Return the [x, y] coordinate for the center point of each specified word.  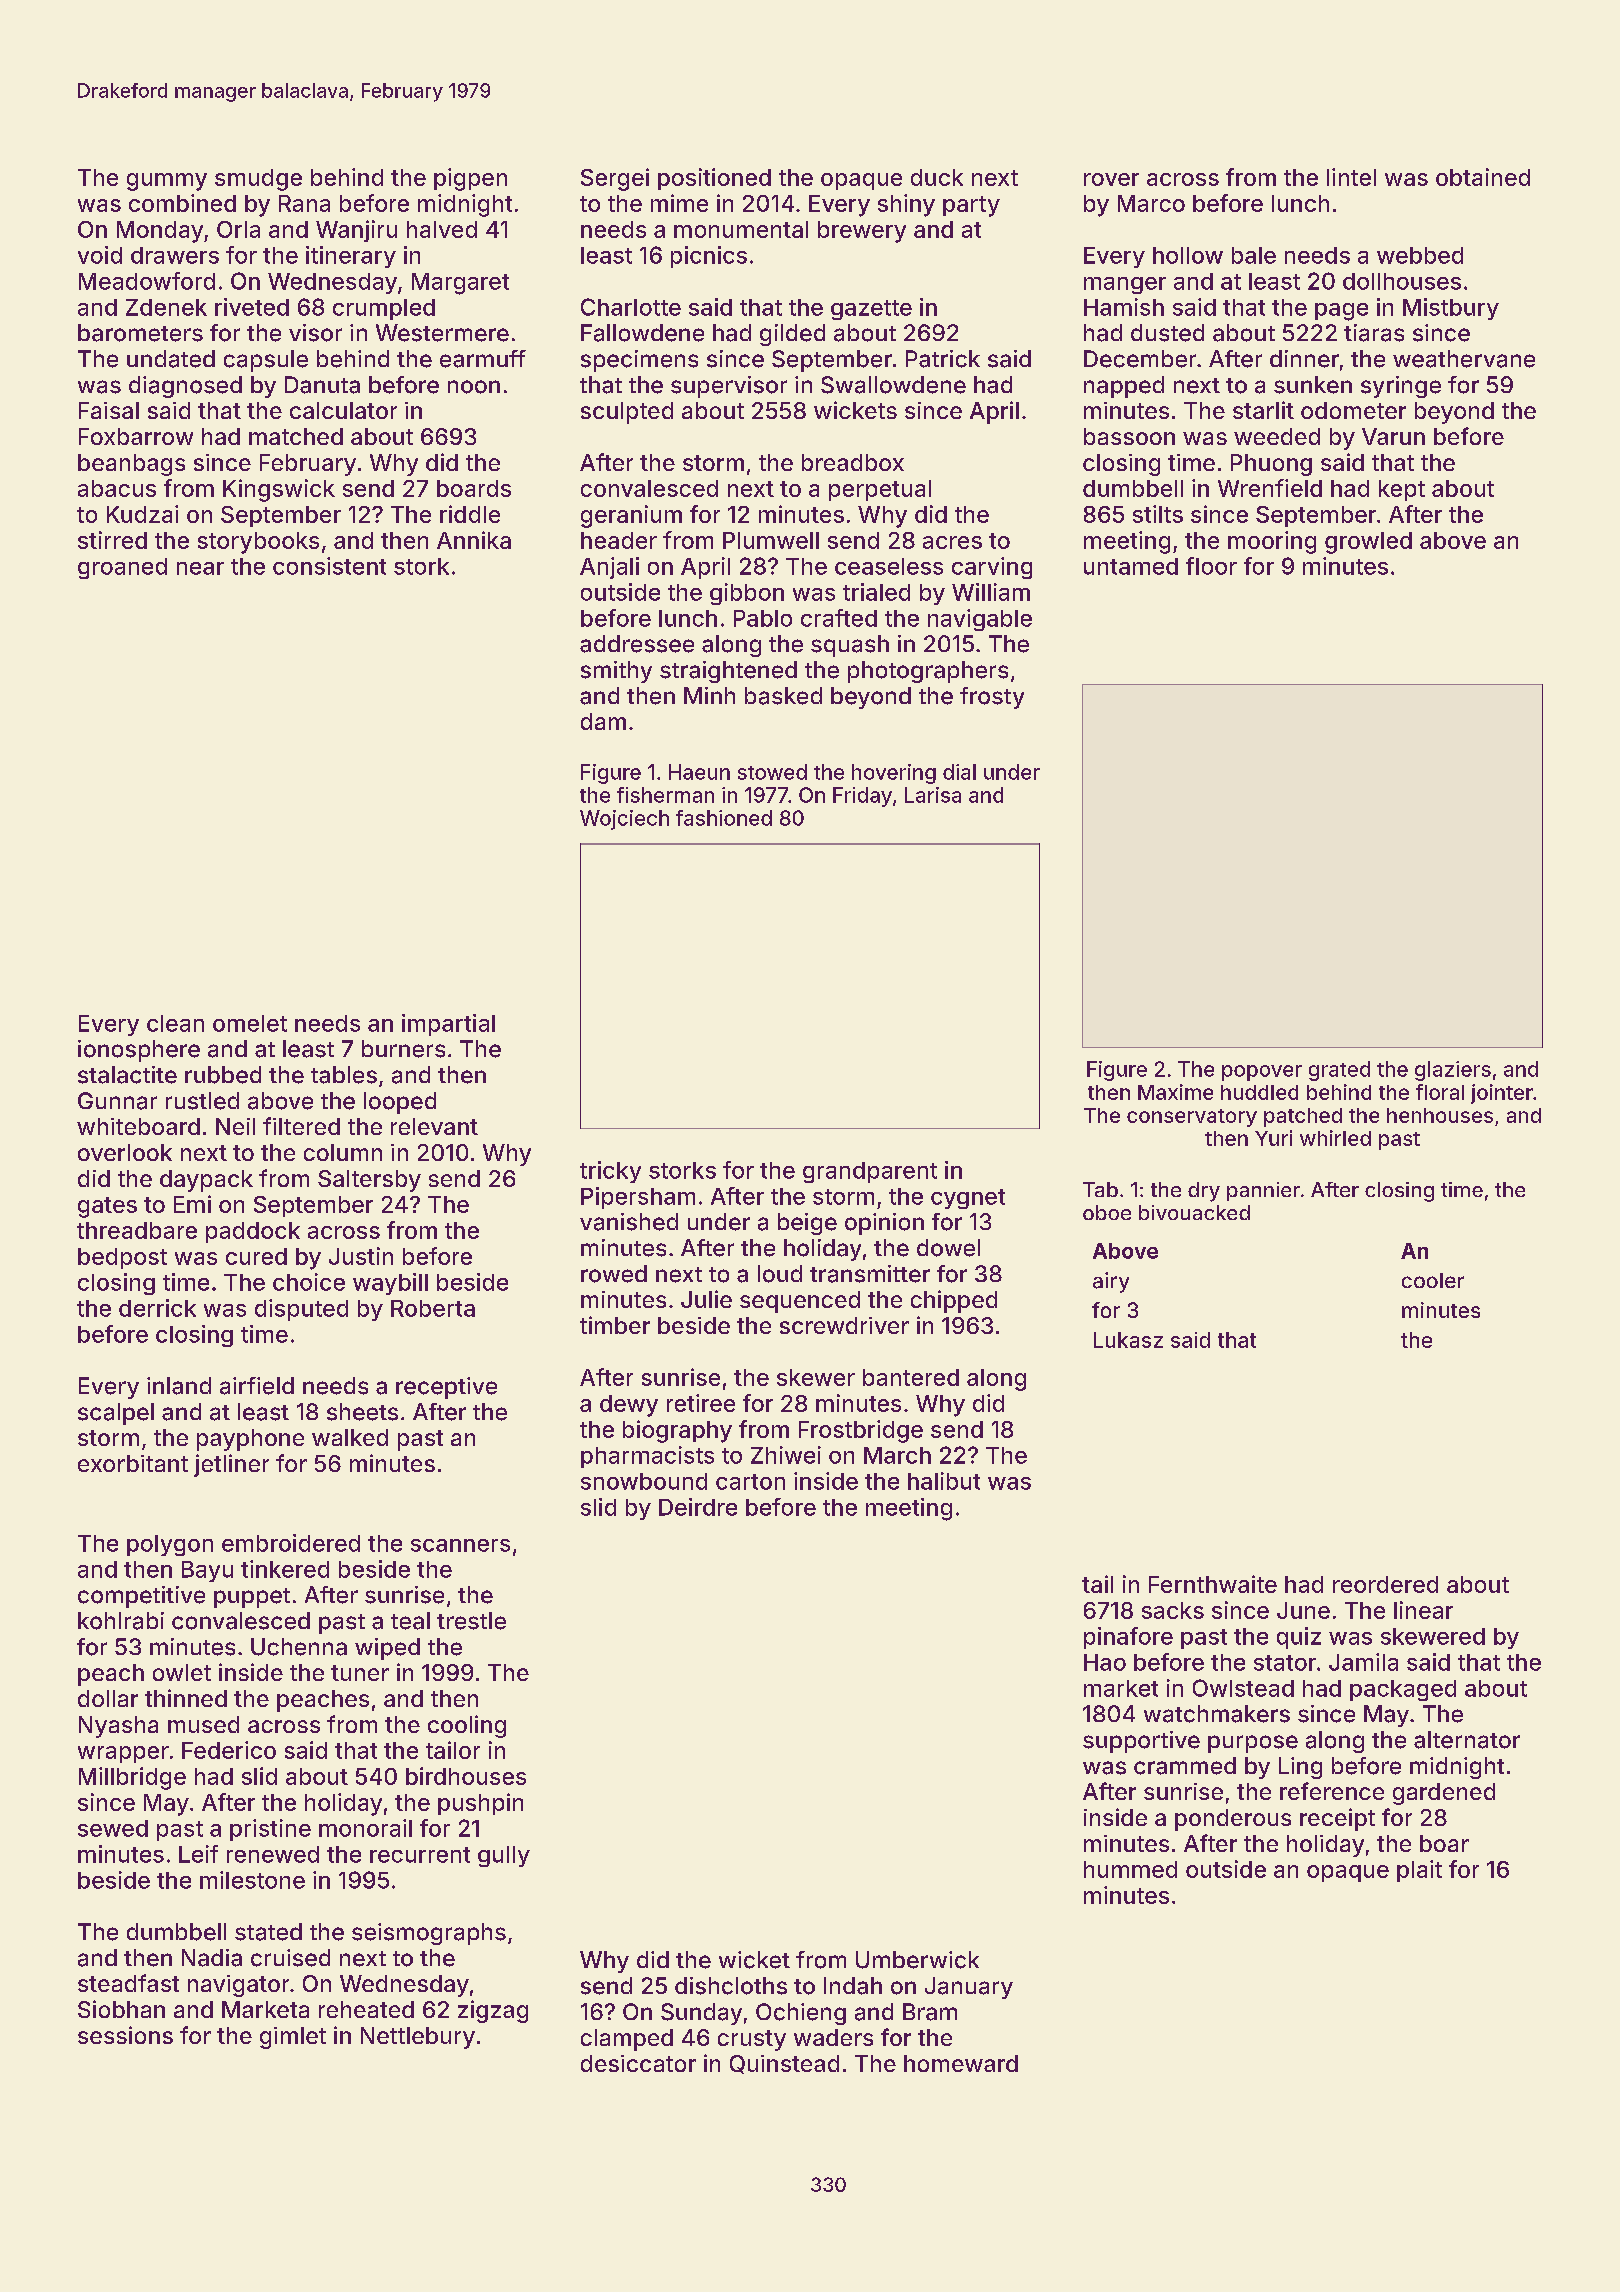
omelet [250, 1023]
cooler [1433, 1280]
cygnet [968, 1199]
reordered [1385, 1584]
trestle [471, 1621]
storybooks [258, 543]
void [100, 255]
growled [1368, 543]
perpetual [880, 490]
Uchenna [299, 1647]
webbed [1420, 255]
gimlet [293, 2038]
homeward [961, 2063]
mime [679, 203]
